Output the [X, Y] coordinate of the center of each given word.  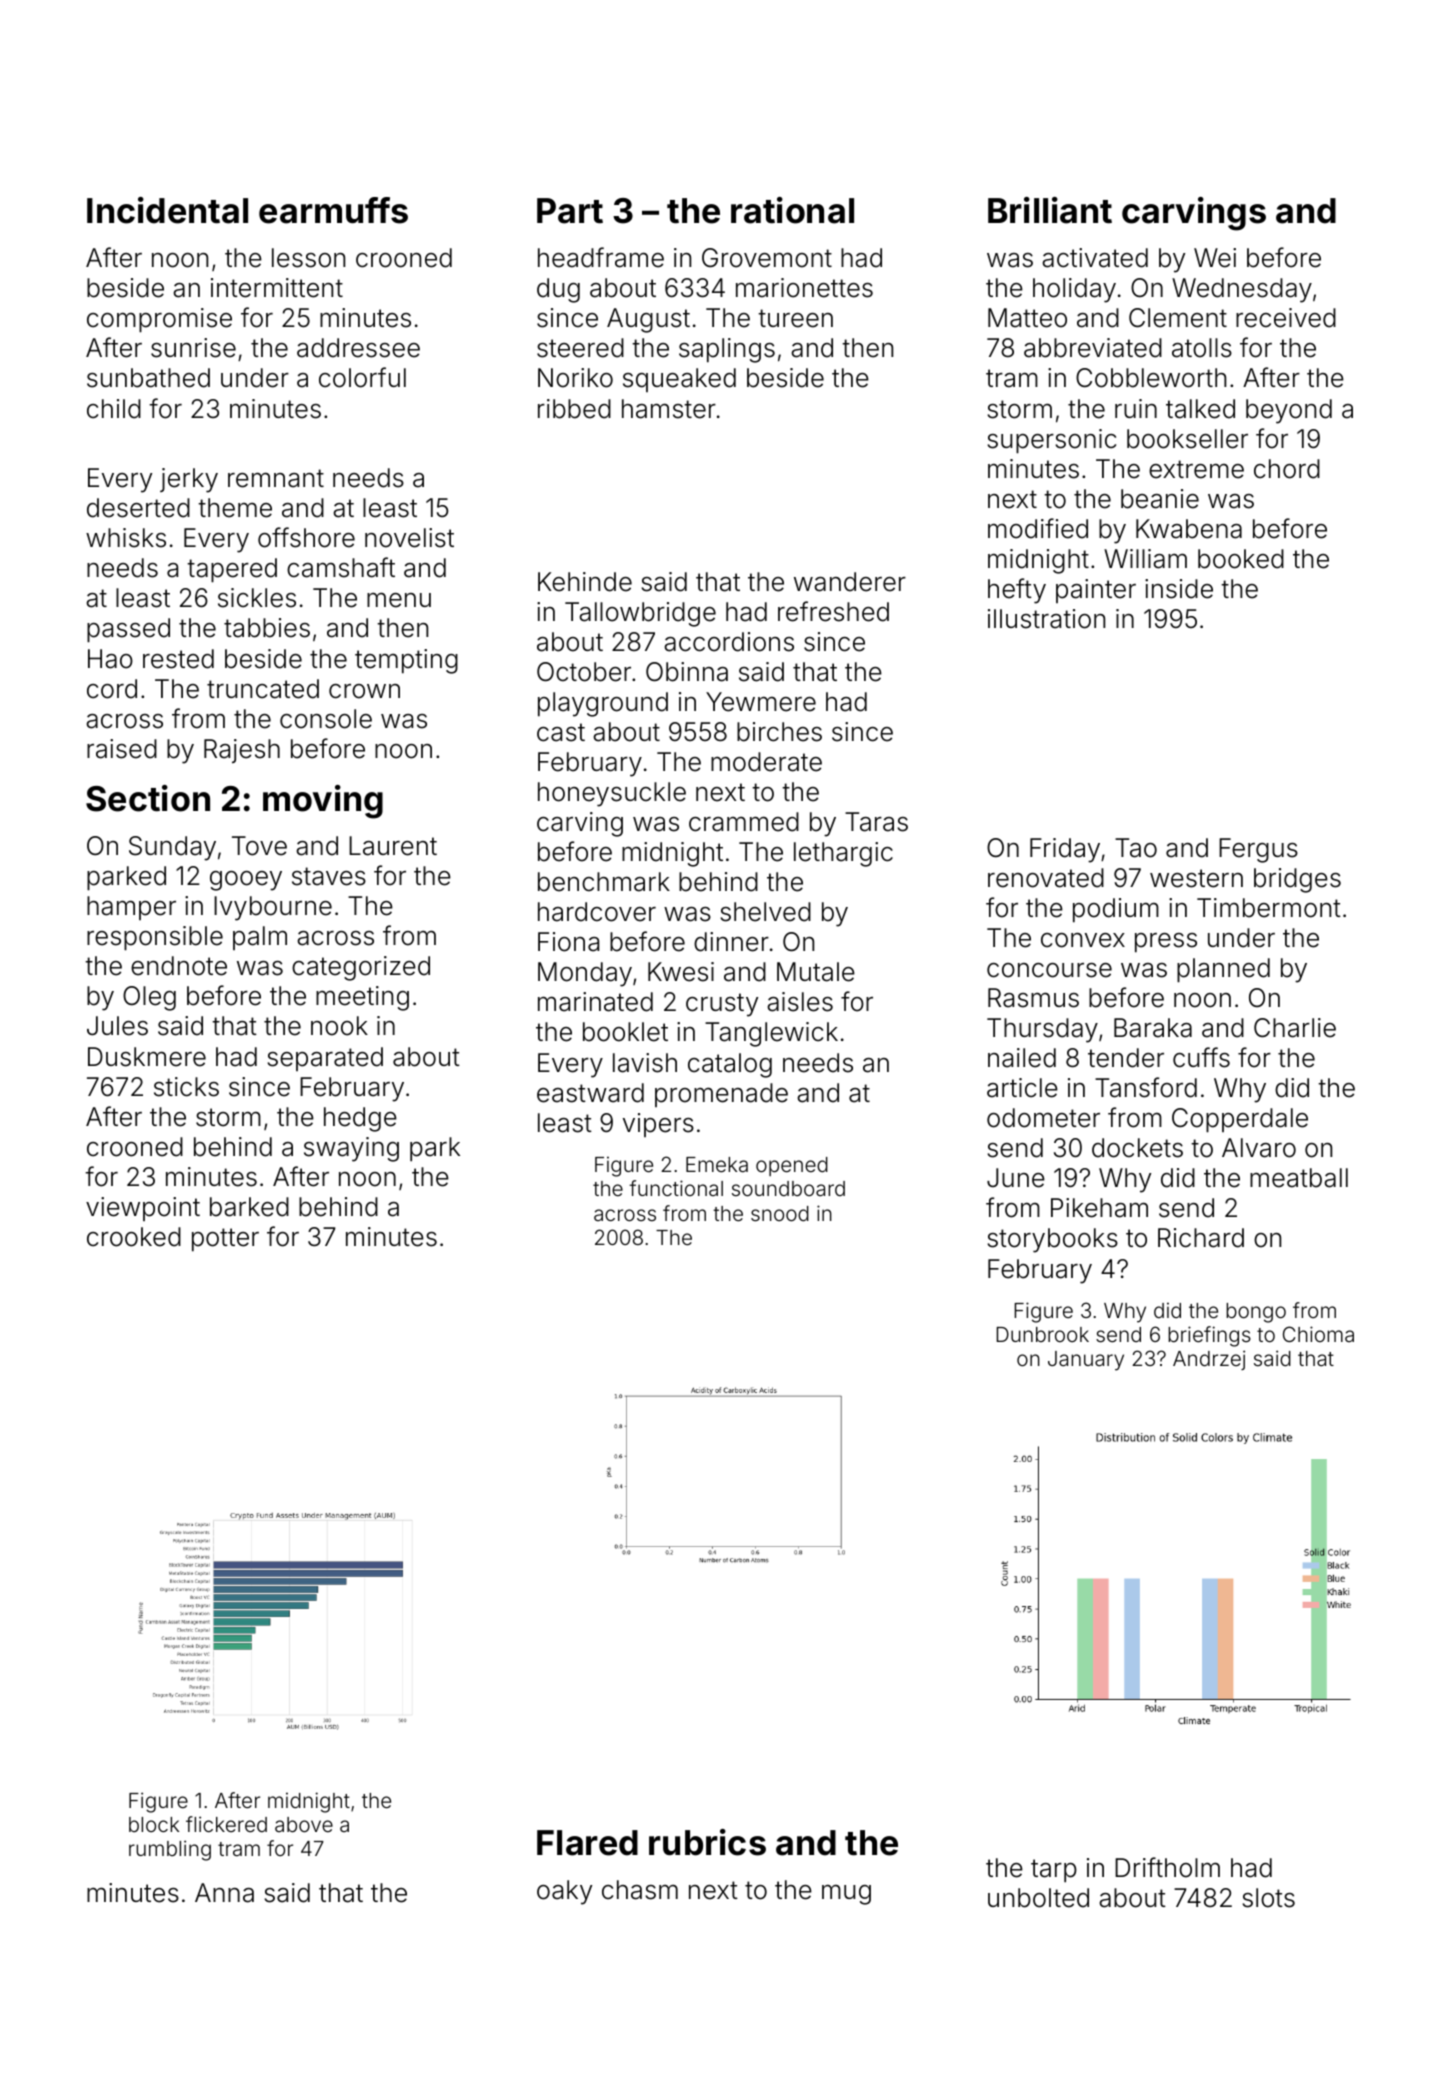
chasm [640, 1890]
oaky [564, 1892]
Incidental [167, 210]
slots [1268, 1898]
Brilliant [1050, 210]
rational [792, 210]
